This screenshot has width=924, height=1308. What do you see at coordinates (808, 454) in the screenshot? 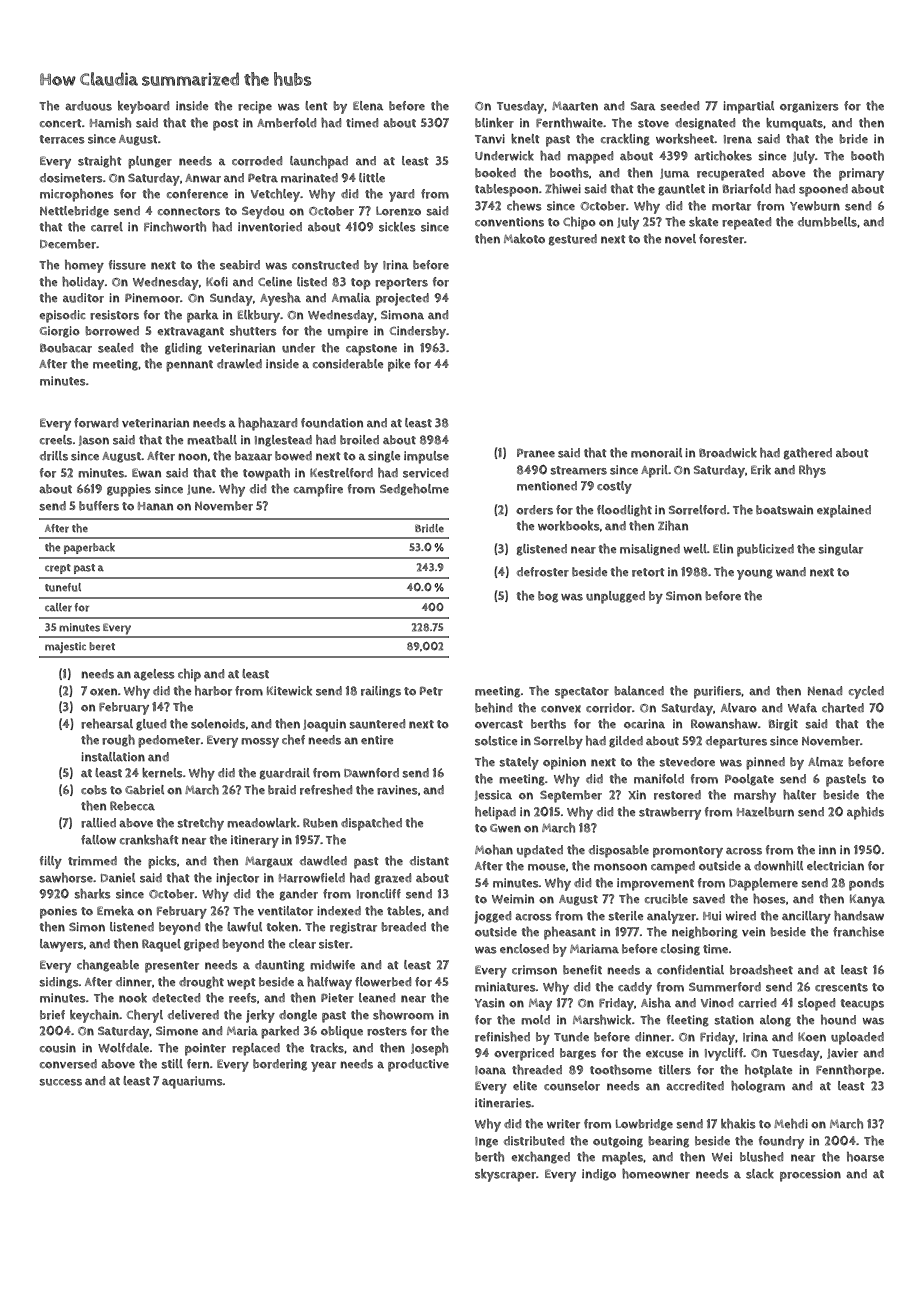
I see `gathered` at bounding box center [808, 454].
